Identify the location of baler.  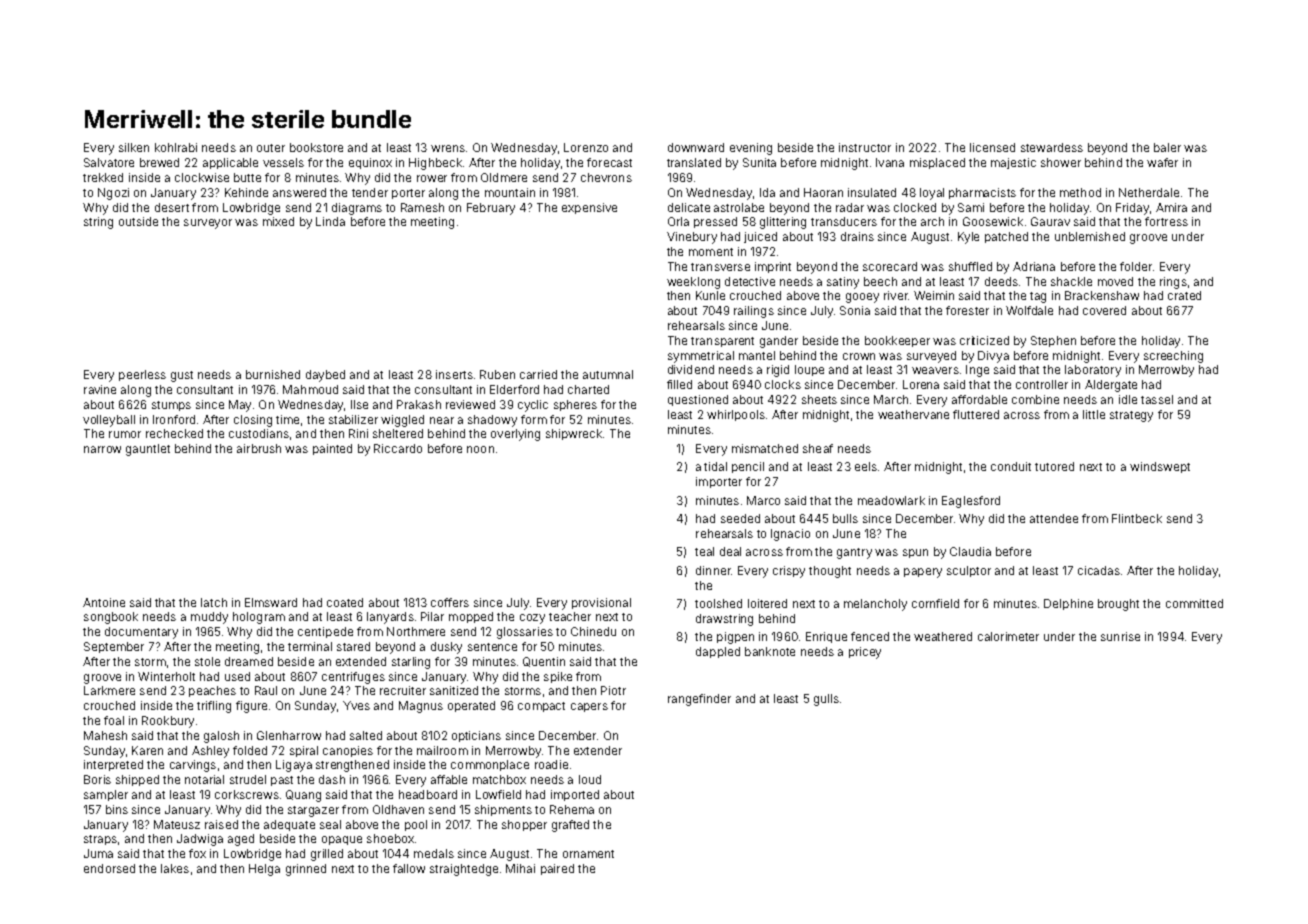
(1167, 147).
